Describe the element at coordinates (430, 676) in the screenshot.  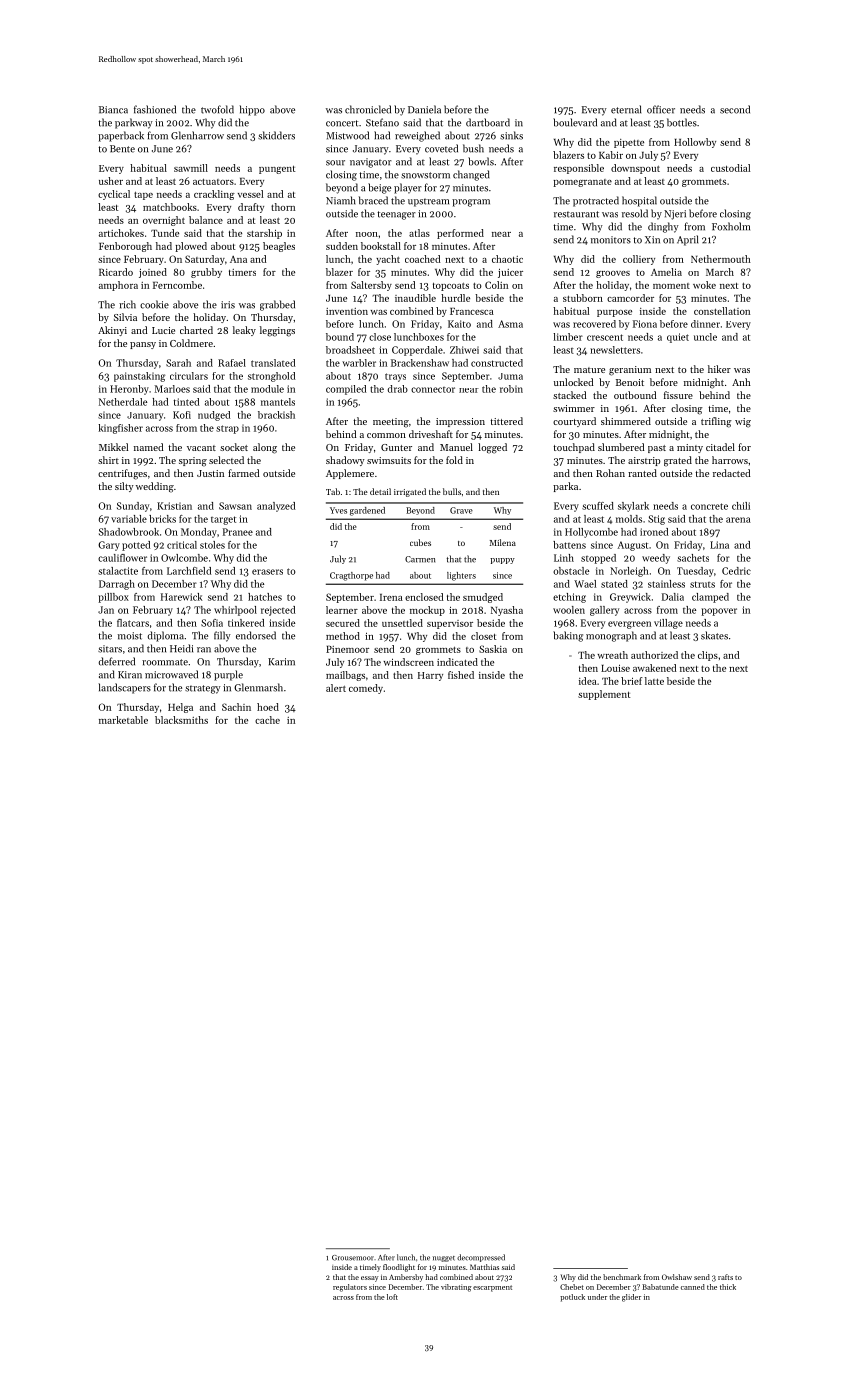
I see `Harry` at that location.
